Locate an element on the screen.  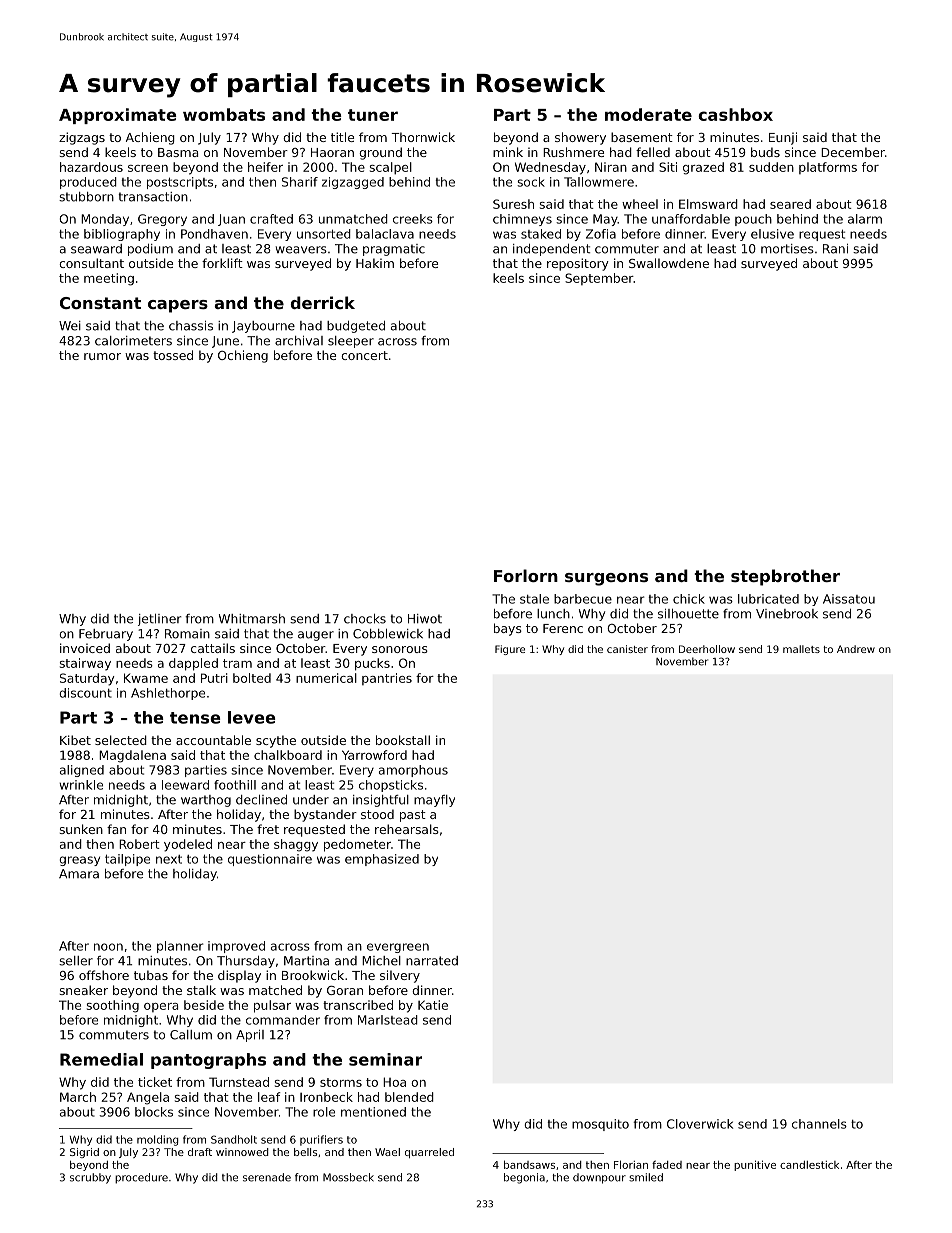
noon is located at coordinates (108, 947).
